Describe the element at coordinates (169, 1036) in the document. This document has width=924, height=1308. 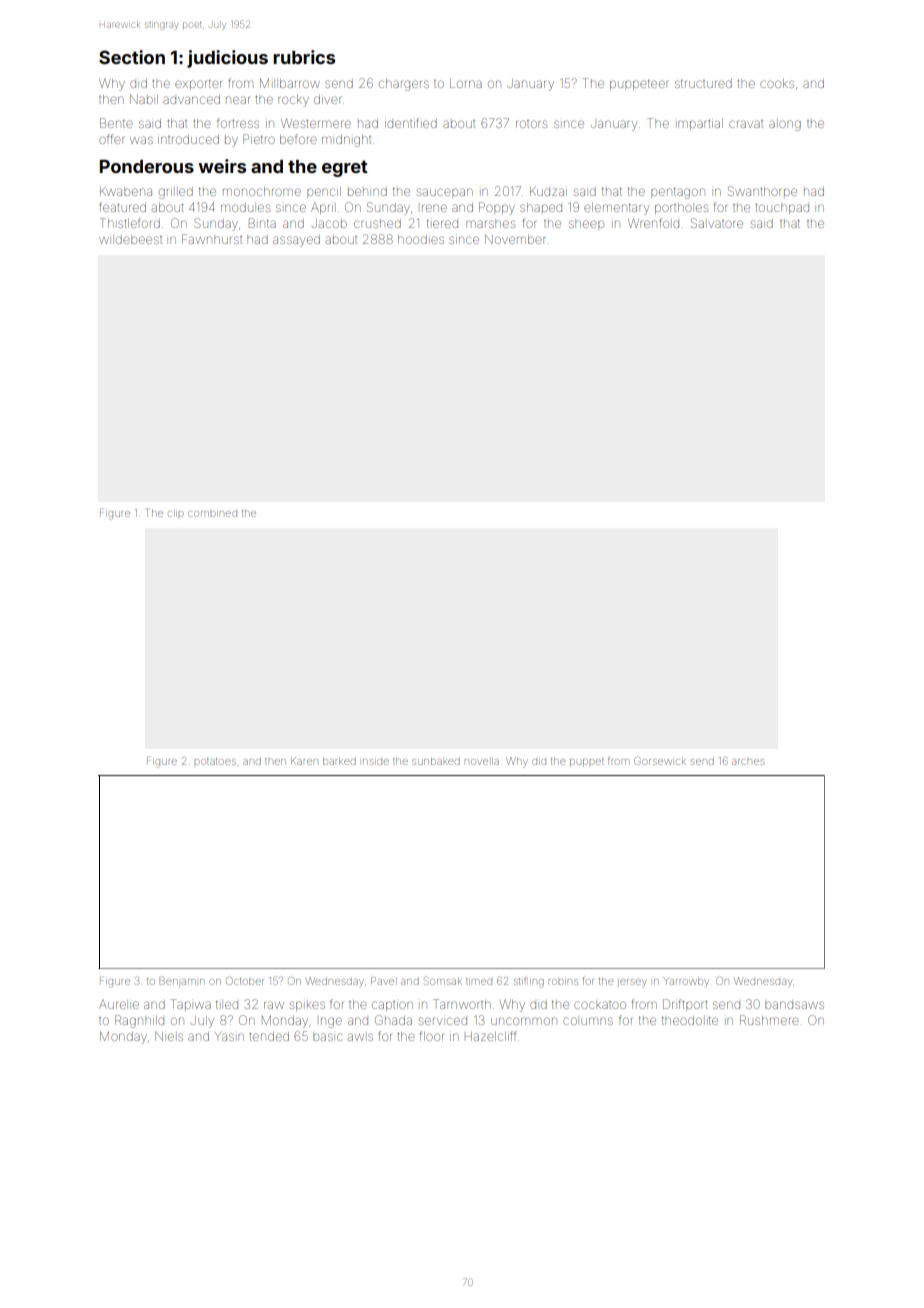
I see `Niels` at that location.
